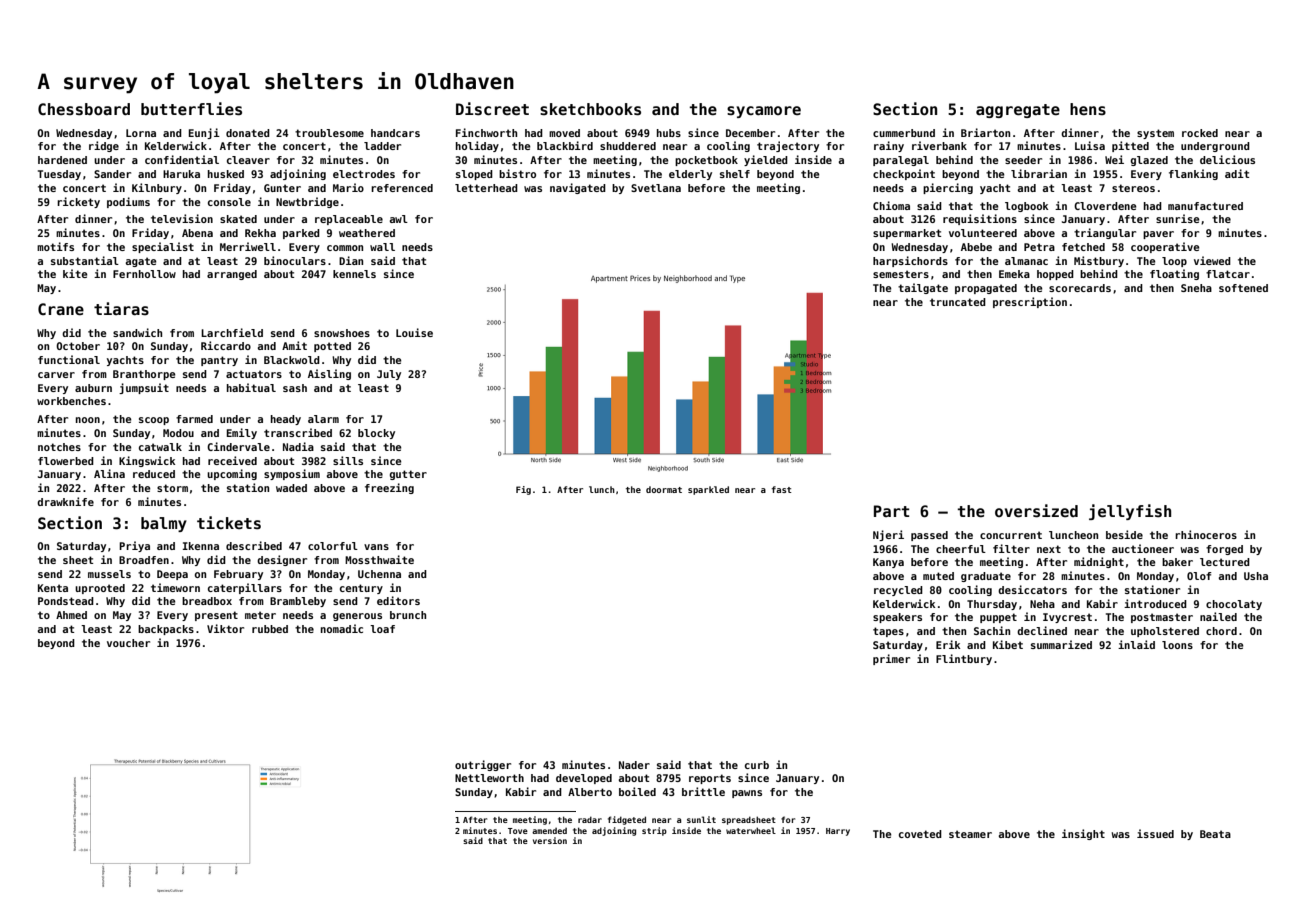 The image size is (1308, 924). Describe the element at coordinates (84, 109) in the screenshot. I see `Chessboard` at that location.
